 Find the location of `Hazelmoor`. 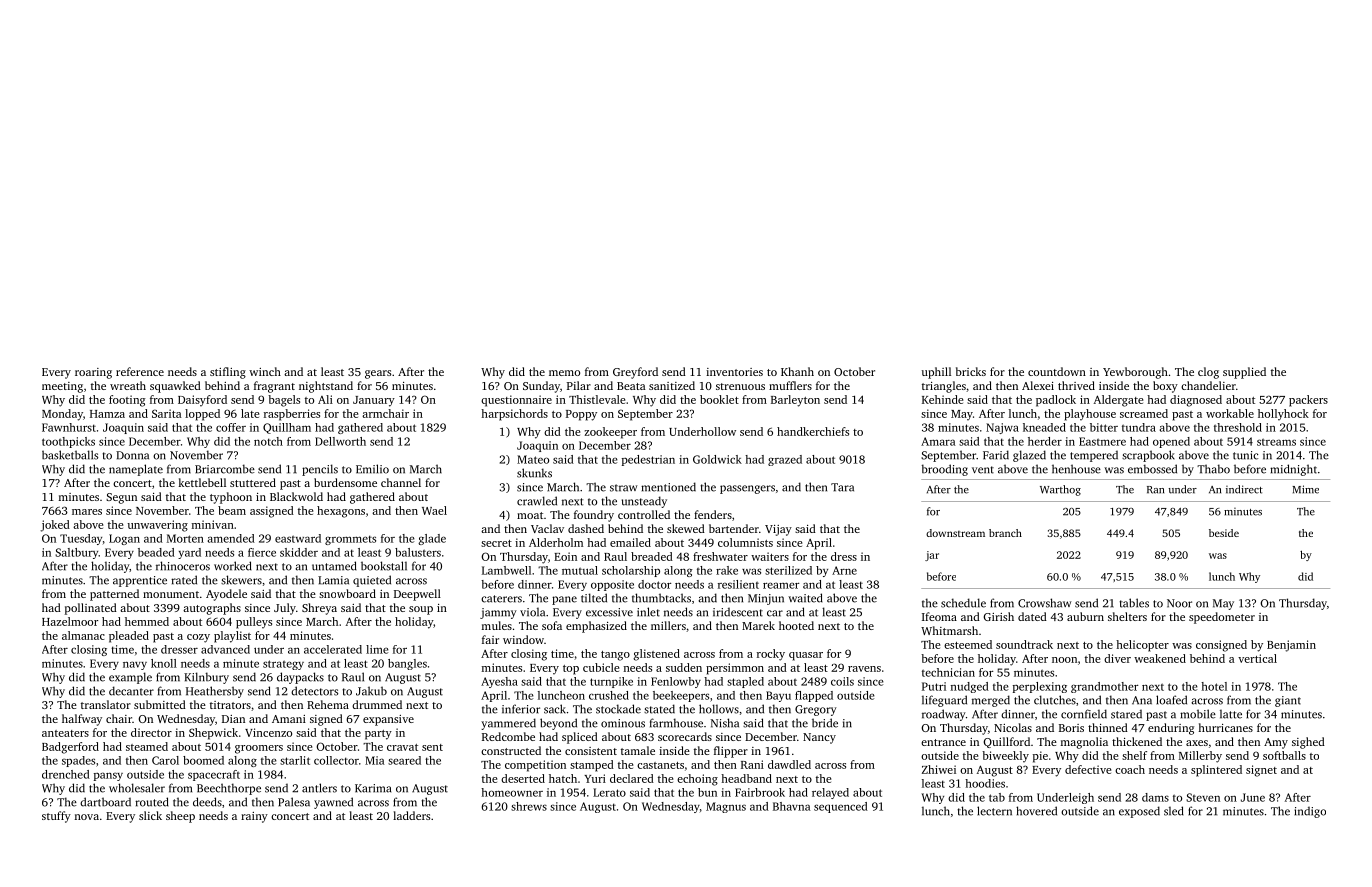

Hazelmoor is located at coordinates (70, 621).
